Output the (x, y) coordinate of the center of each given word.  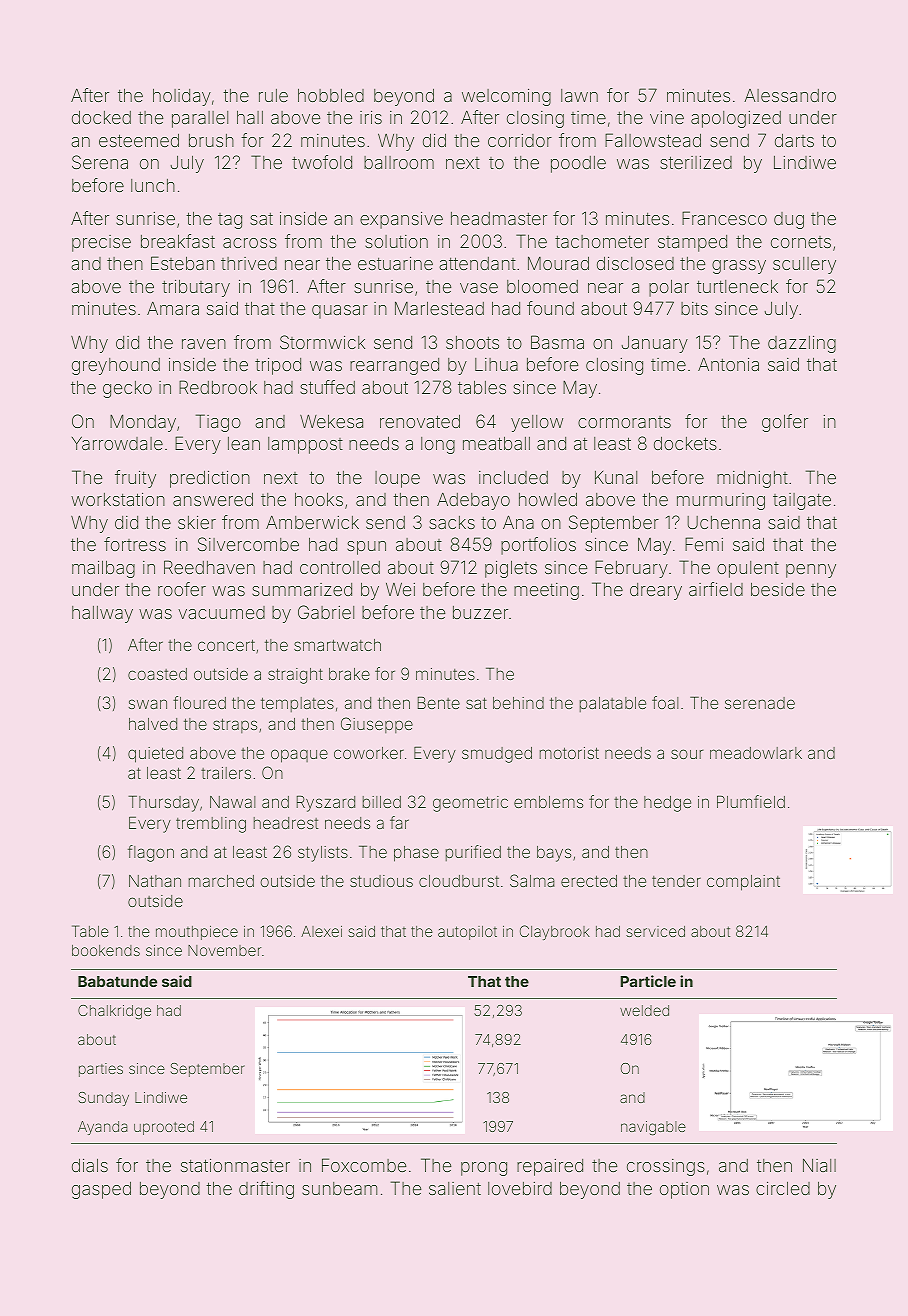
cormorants (624, 422)
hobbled (331, 95)
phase (416, 854)
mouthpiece (197, 933)
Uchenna (723, 522)
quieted (155, 755)
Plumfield (751, 801)
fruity (135, 479)
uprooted (164, 1128)
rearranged (394, 366)
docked (101, 117)
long (438, 445)
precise (101, 243)
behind (518, 703)
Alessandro (790, 95)
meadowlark (756, 753)
